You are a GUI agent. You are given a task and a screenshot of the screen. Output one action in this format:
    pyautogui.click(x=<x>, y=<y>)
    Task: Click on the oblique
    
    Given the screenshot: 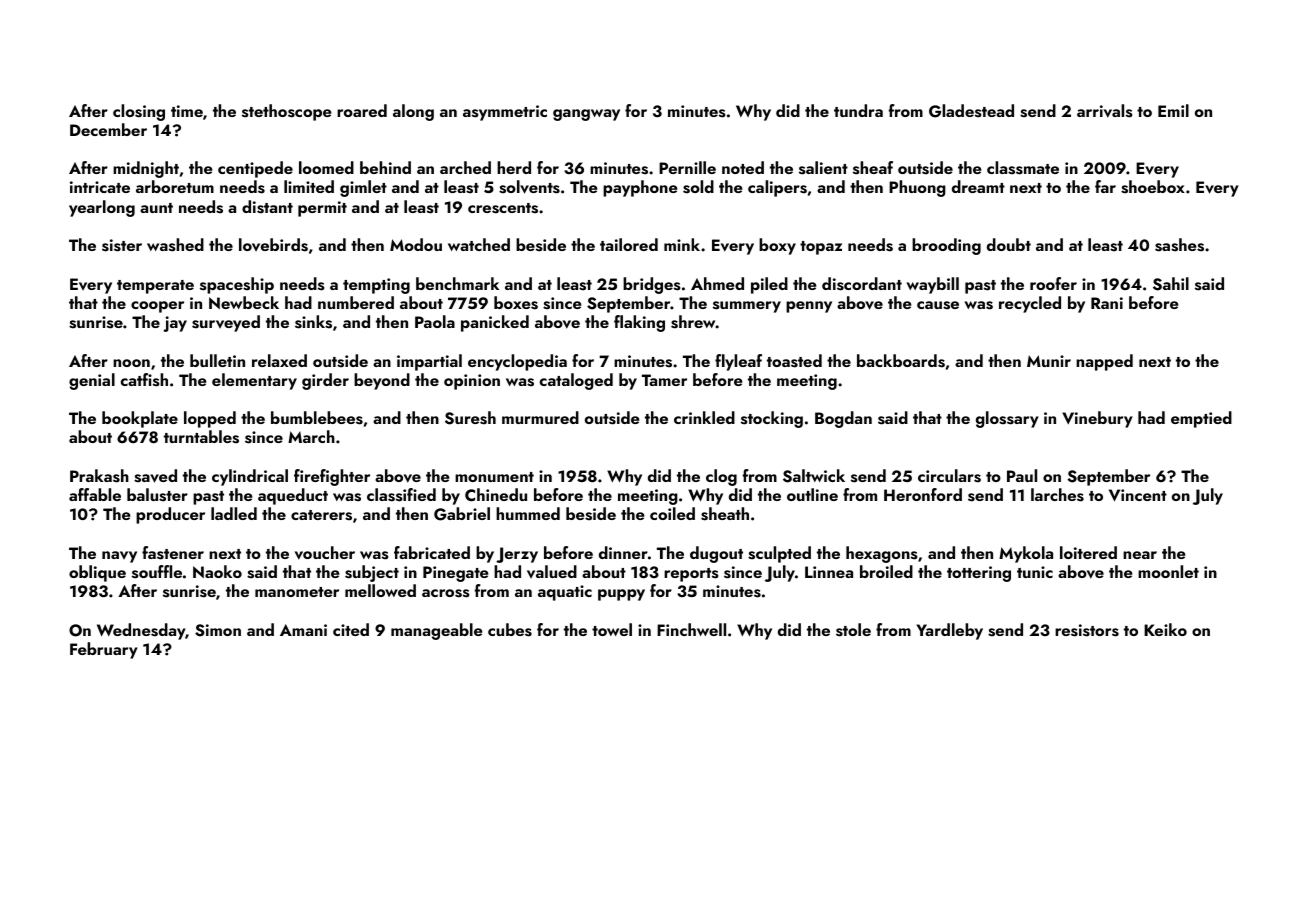 What is the action you would take?
    pyautogui.click(x=97, y=573)
